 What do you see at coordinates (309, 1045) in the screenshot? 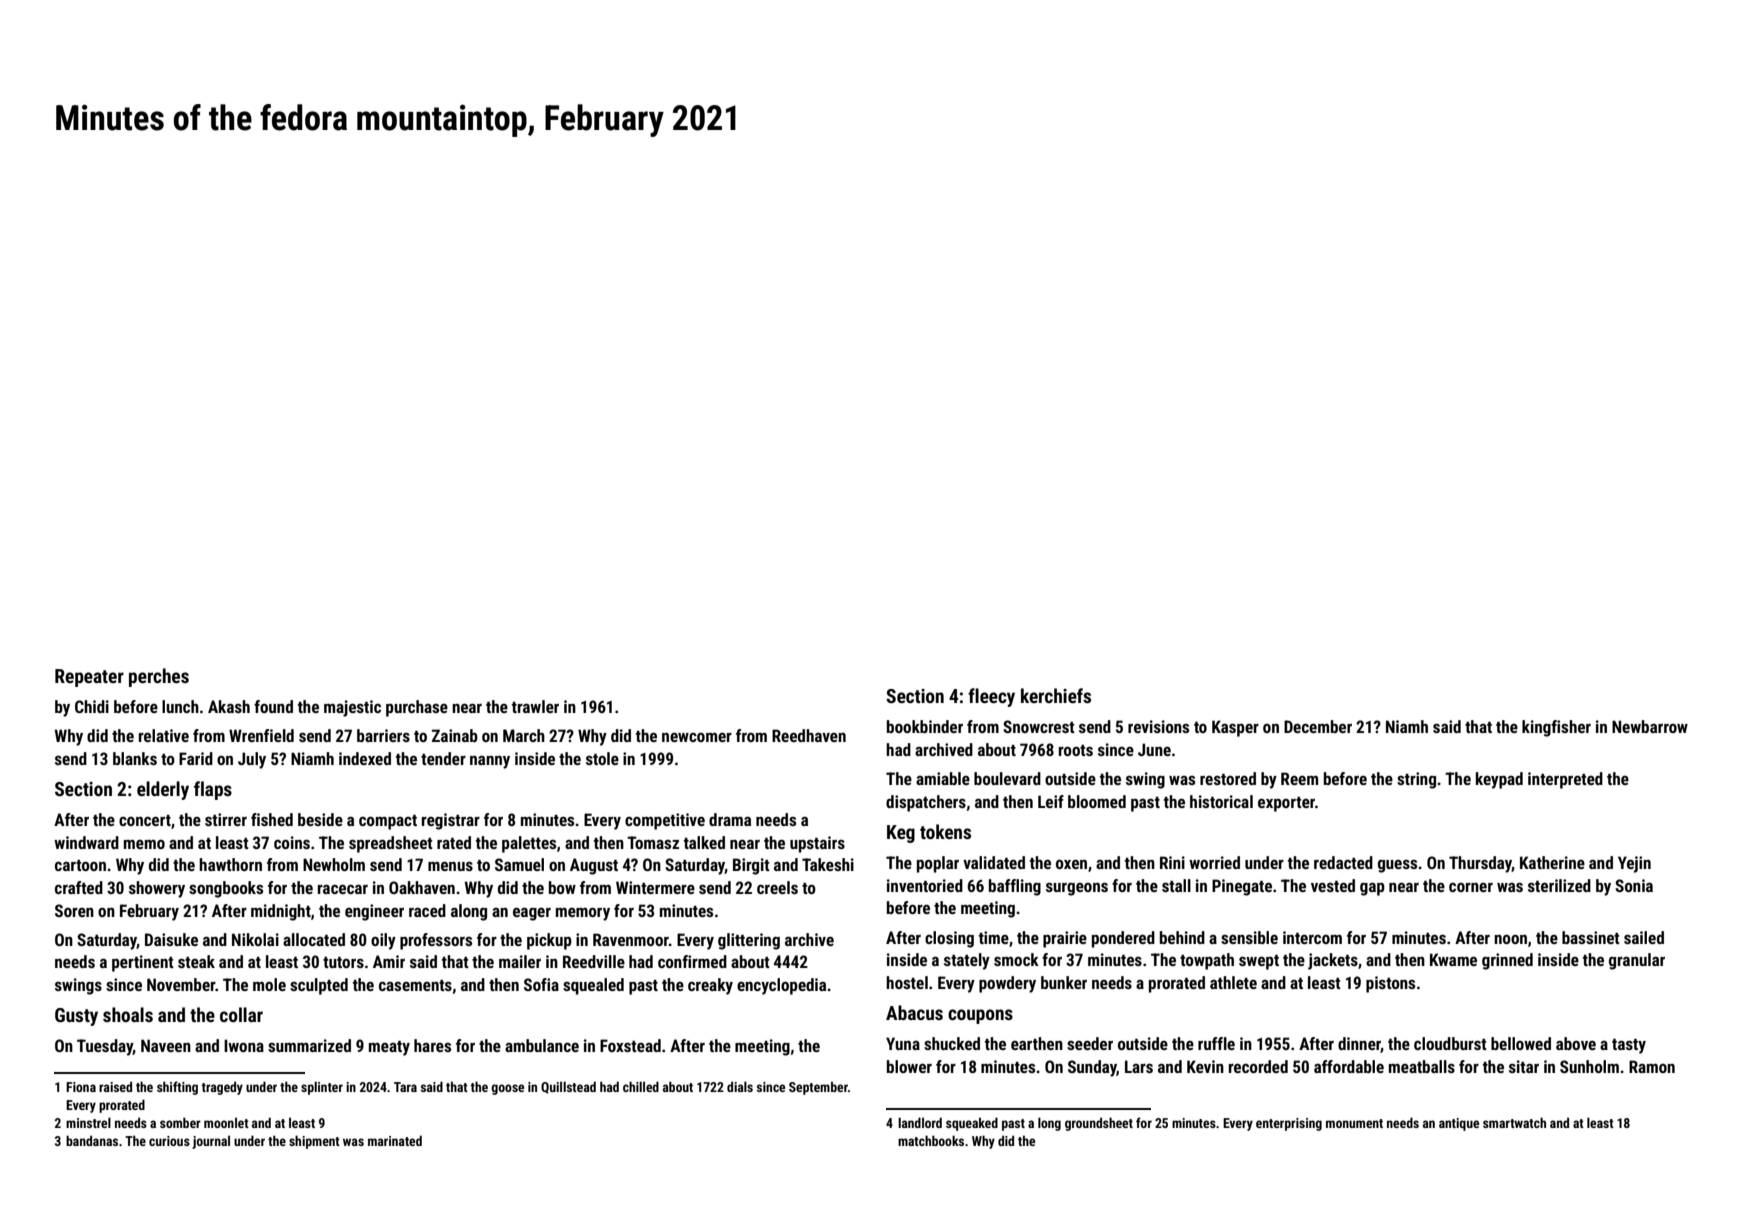
I see `summarized` at bounding box center [309, 1045].
